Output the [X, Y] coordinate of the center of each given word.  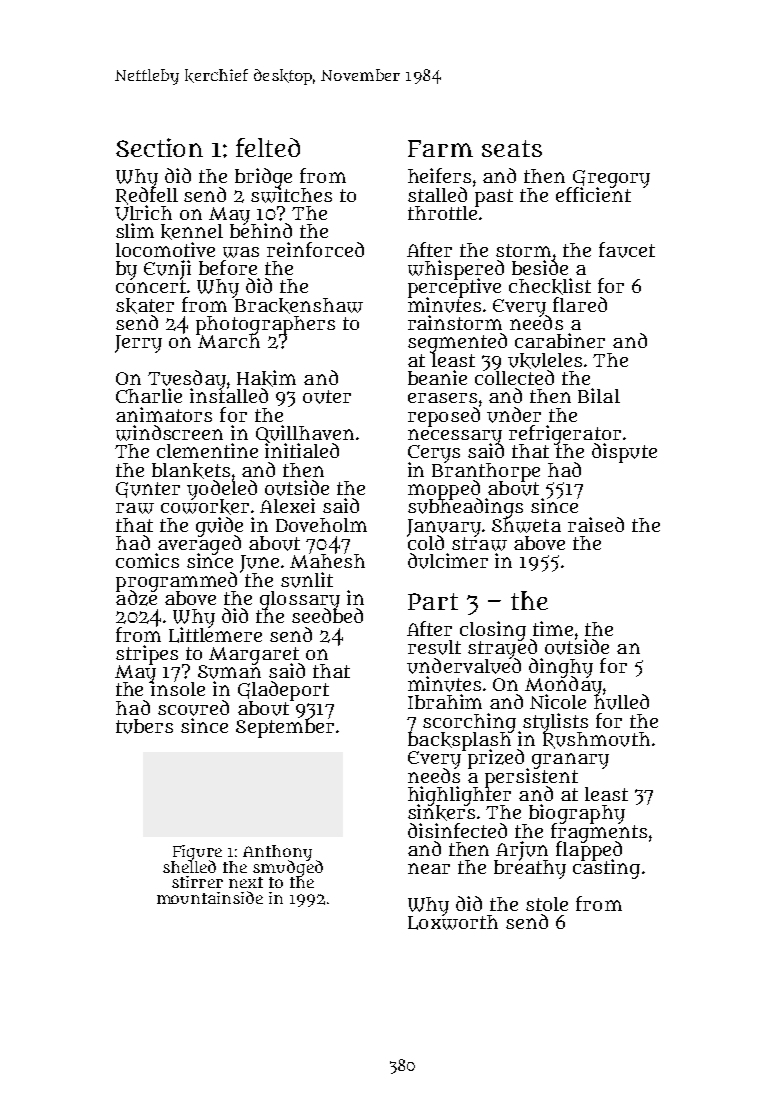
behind [261, 231]
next [246, 882]
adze [136, 598]
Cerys [434, 453]
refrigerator [565, 434]
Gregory [611, 178]
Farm [440, 148]
